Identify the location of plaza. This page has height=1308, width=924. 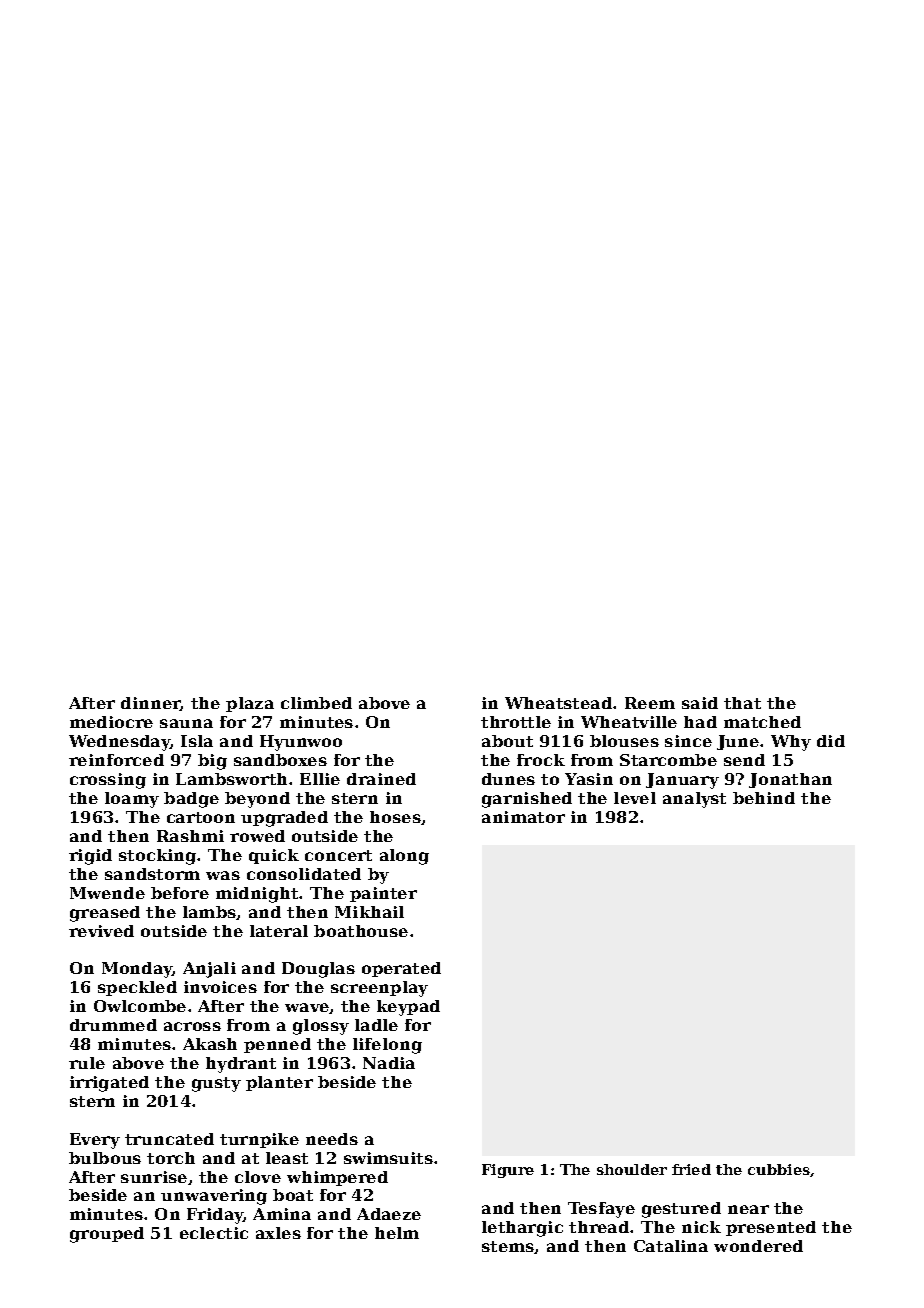
(250, 704).
